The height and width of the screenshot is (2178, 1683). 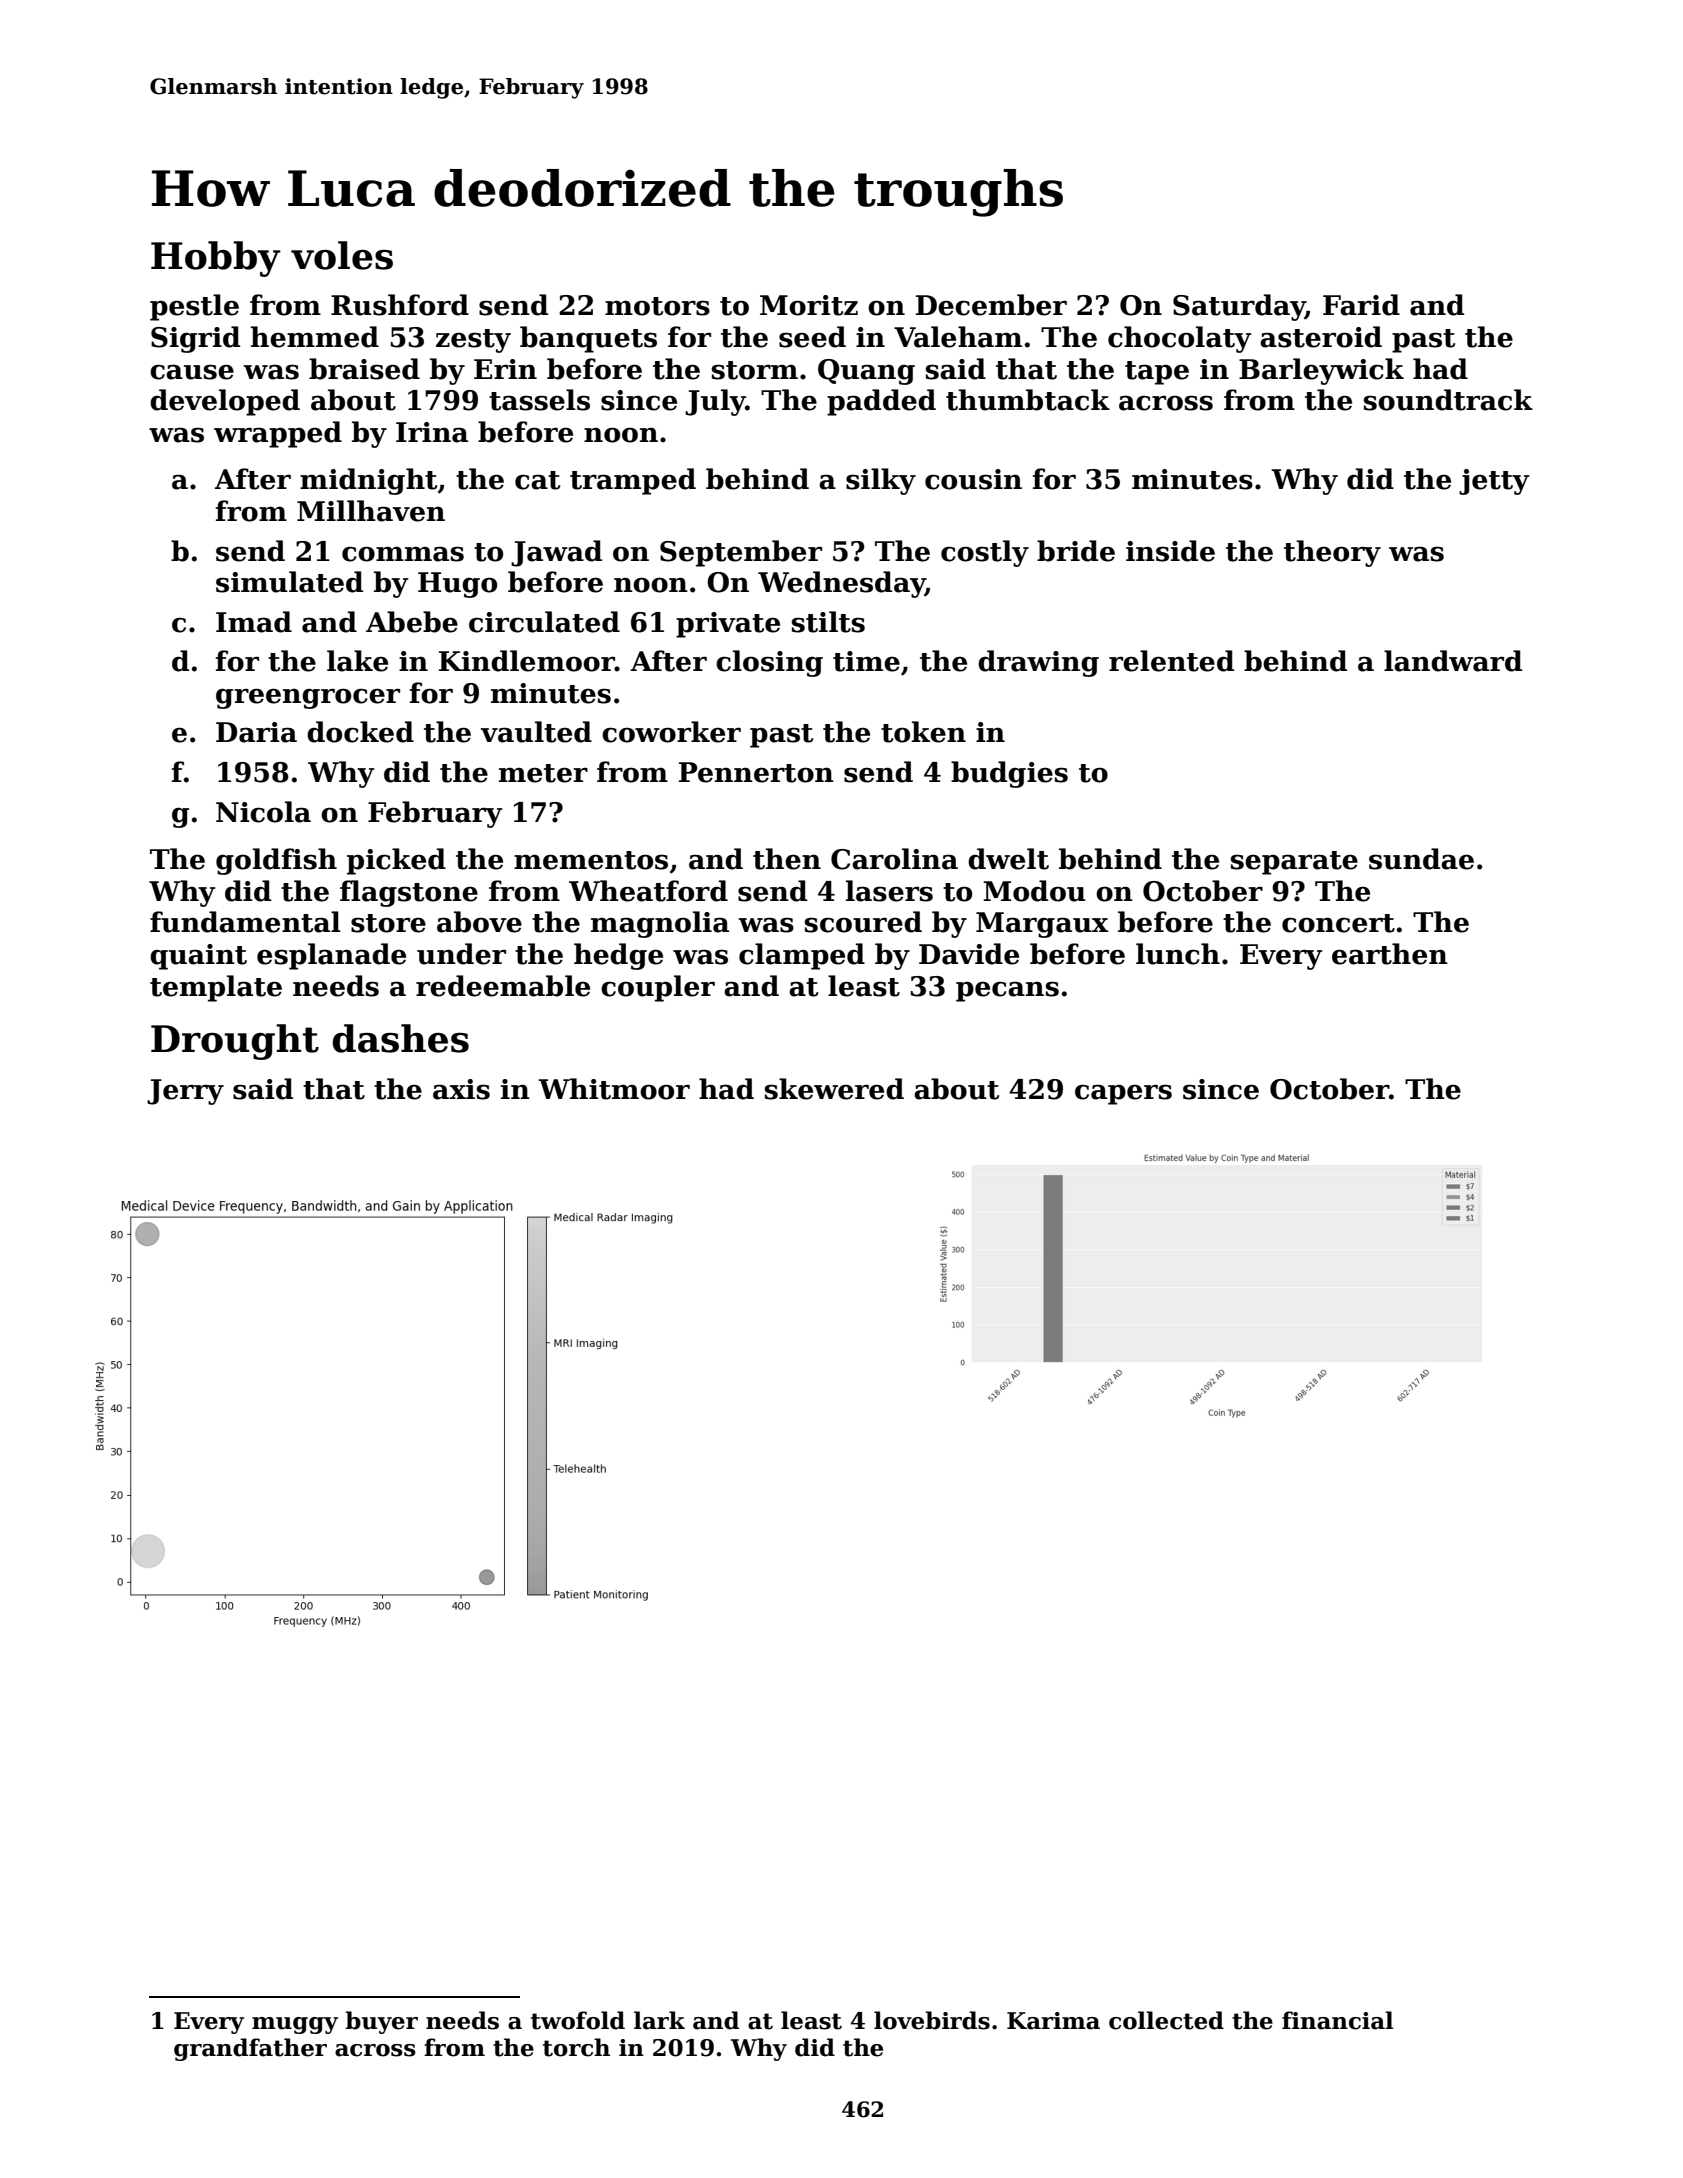 What do you see at coordinates (382, 2022) in the screenshot?
I see `buyer` at bounding box center [382, 2022].
